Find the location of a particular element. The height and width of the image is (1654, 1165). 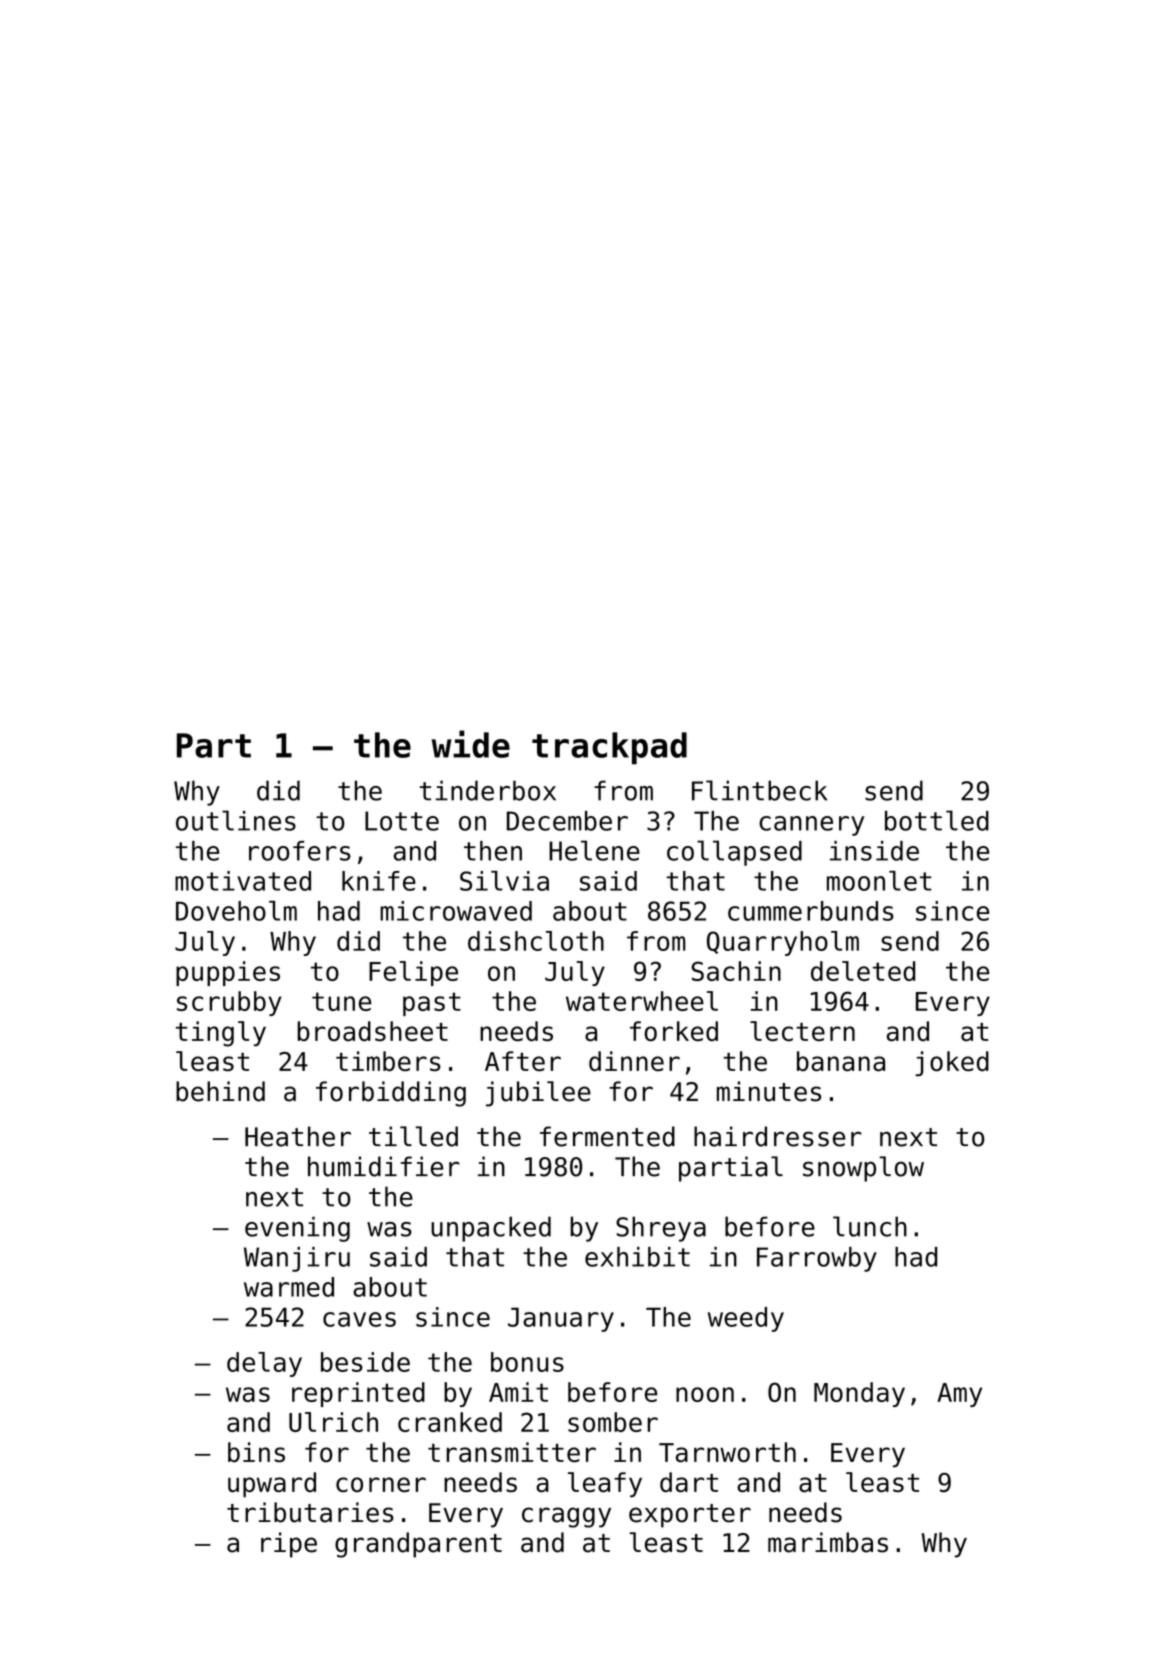

joked is located at coordinates (952, 1063).
